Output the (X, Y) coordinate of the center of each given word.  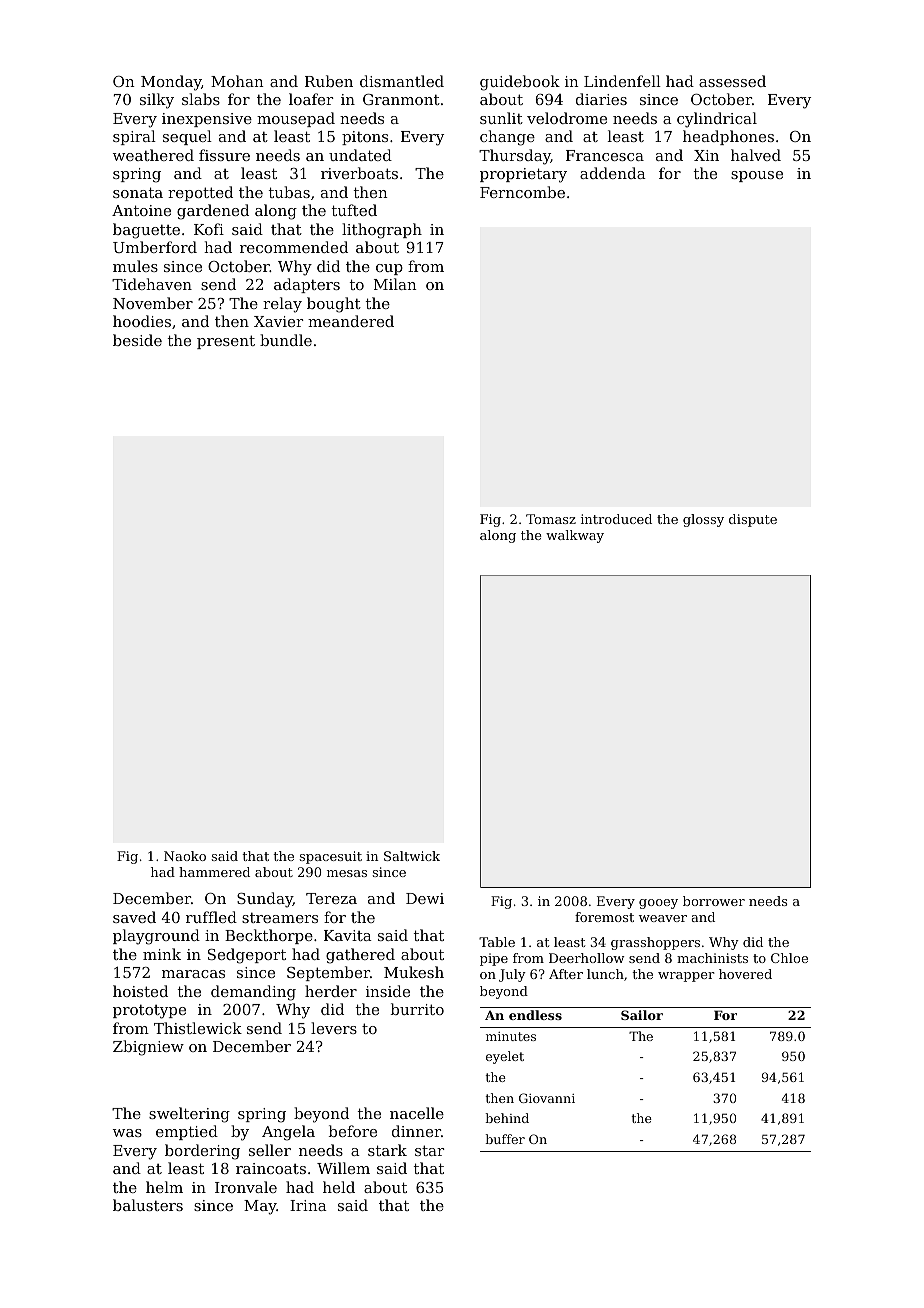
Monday (171, 83)
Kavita (348, 935)
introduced (616, 519)
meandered (351, 321)
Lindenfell (622, 81)
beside (137, 340)
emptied (187, 1132)
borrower (714, 901)
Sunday (265, 900)
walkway (575, 536)
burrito (417, 1009)
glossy (703, 520)
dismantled (402, 81)
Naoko (185, 856)
